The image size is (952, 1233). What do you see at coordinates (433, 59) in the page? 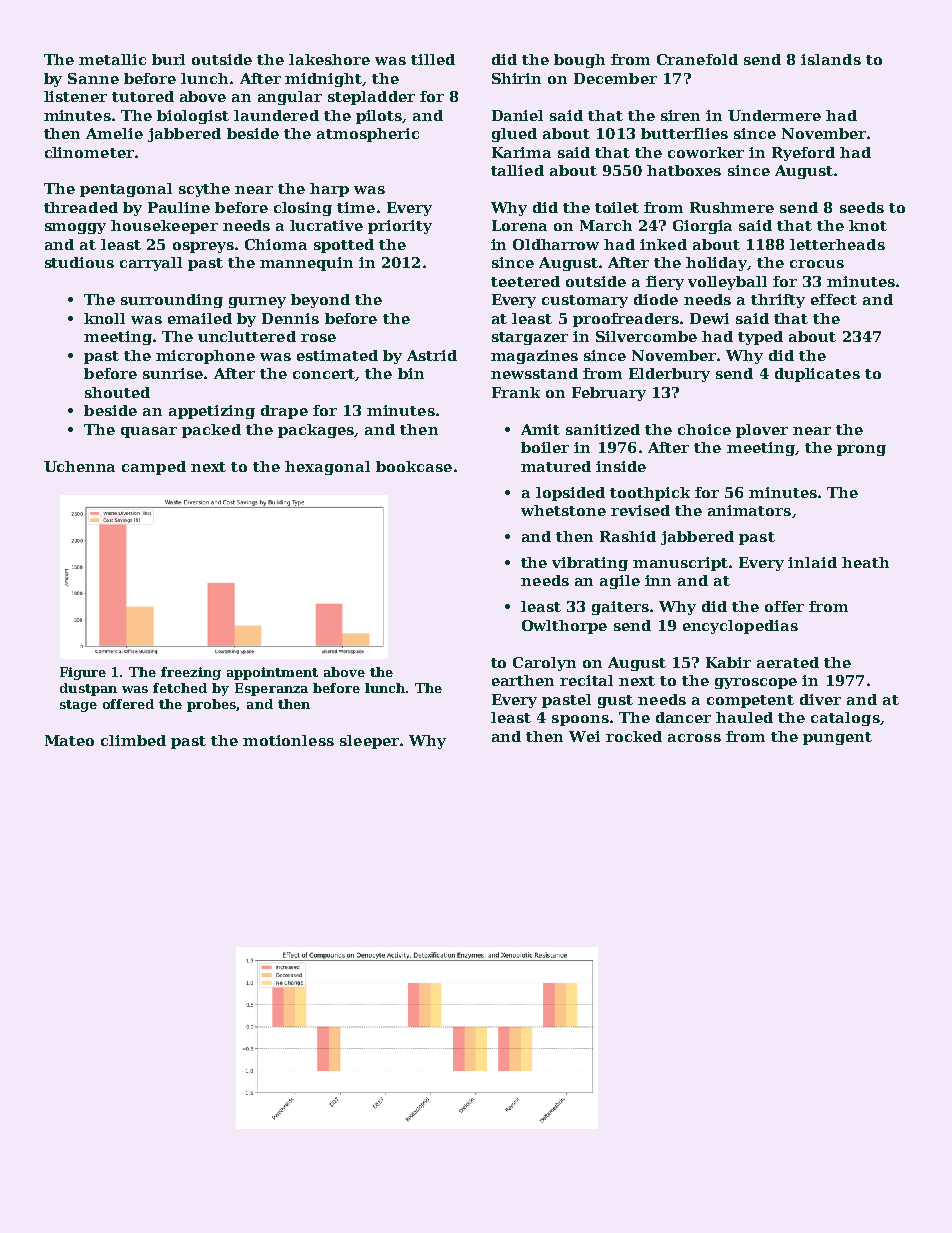
I see `tilled` at bounding box center [433, 59].
